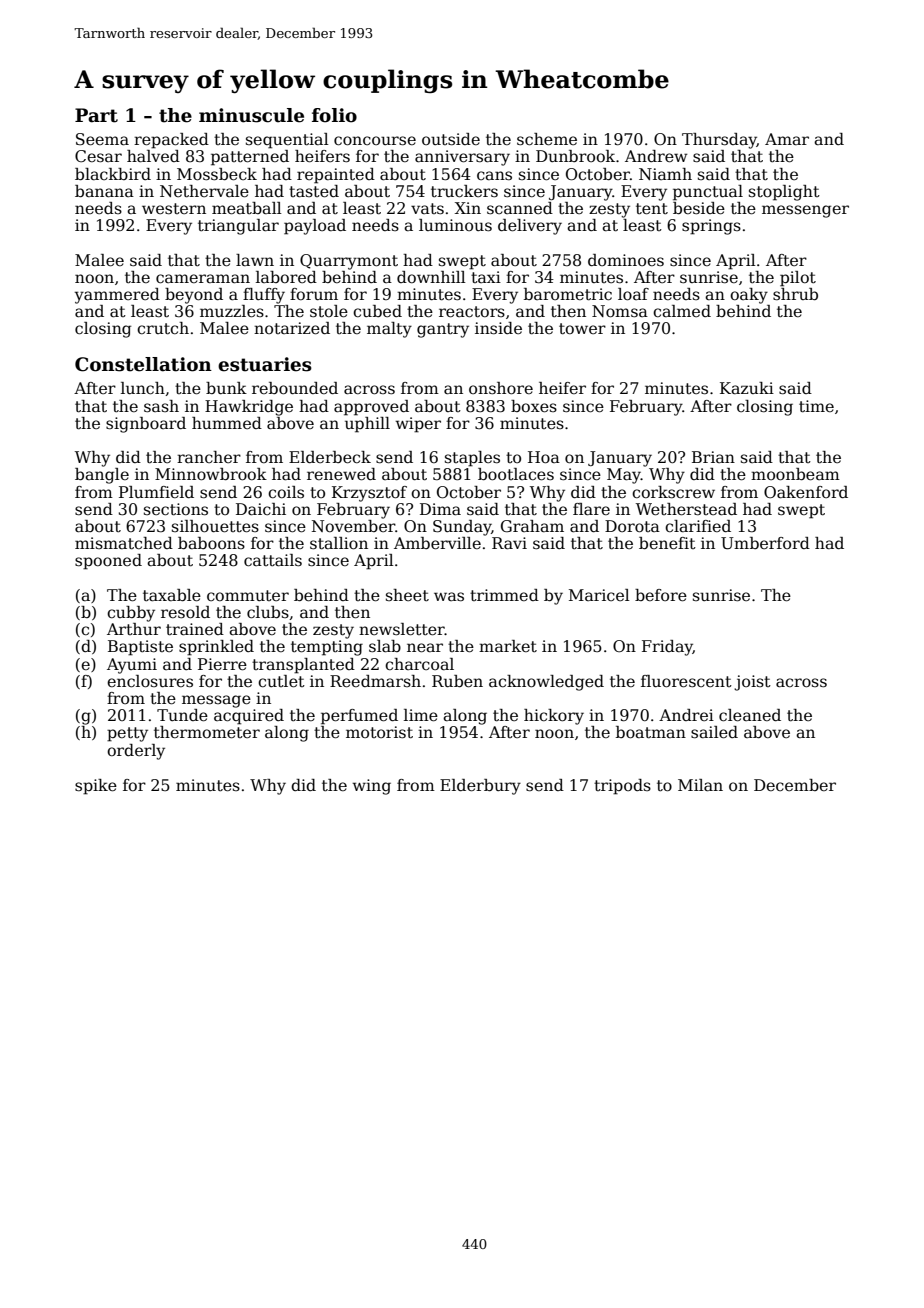 This screenshot has height=1308, width=924. What do you see at coordinates (261, 509) in the screenshot?
I see `Daichi` at bounding box center [261, 509].
